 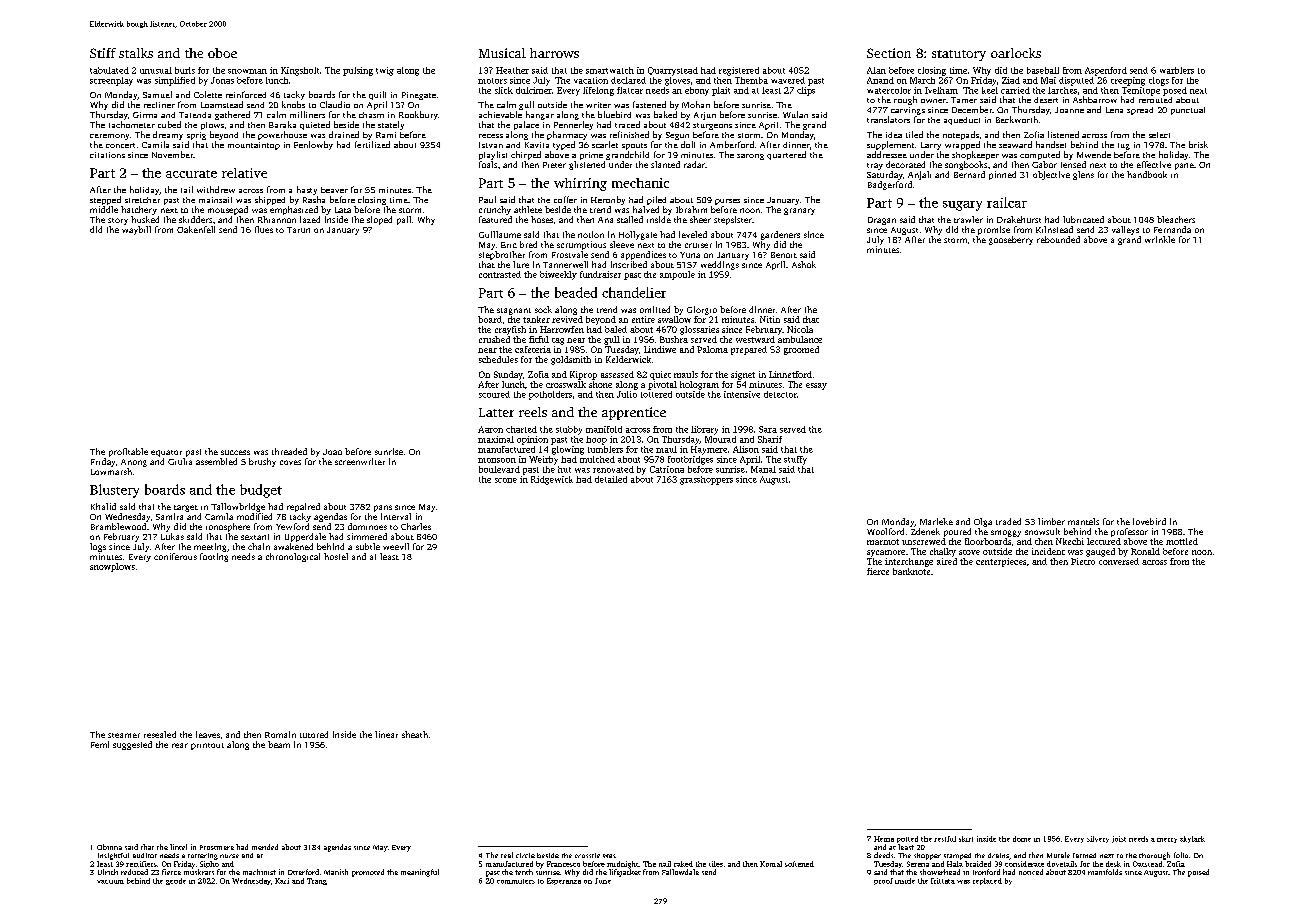 I want to click on Joao, so click(x=332, y=452).
